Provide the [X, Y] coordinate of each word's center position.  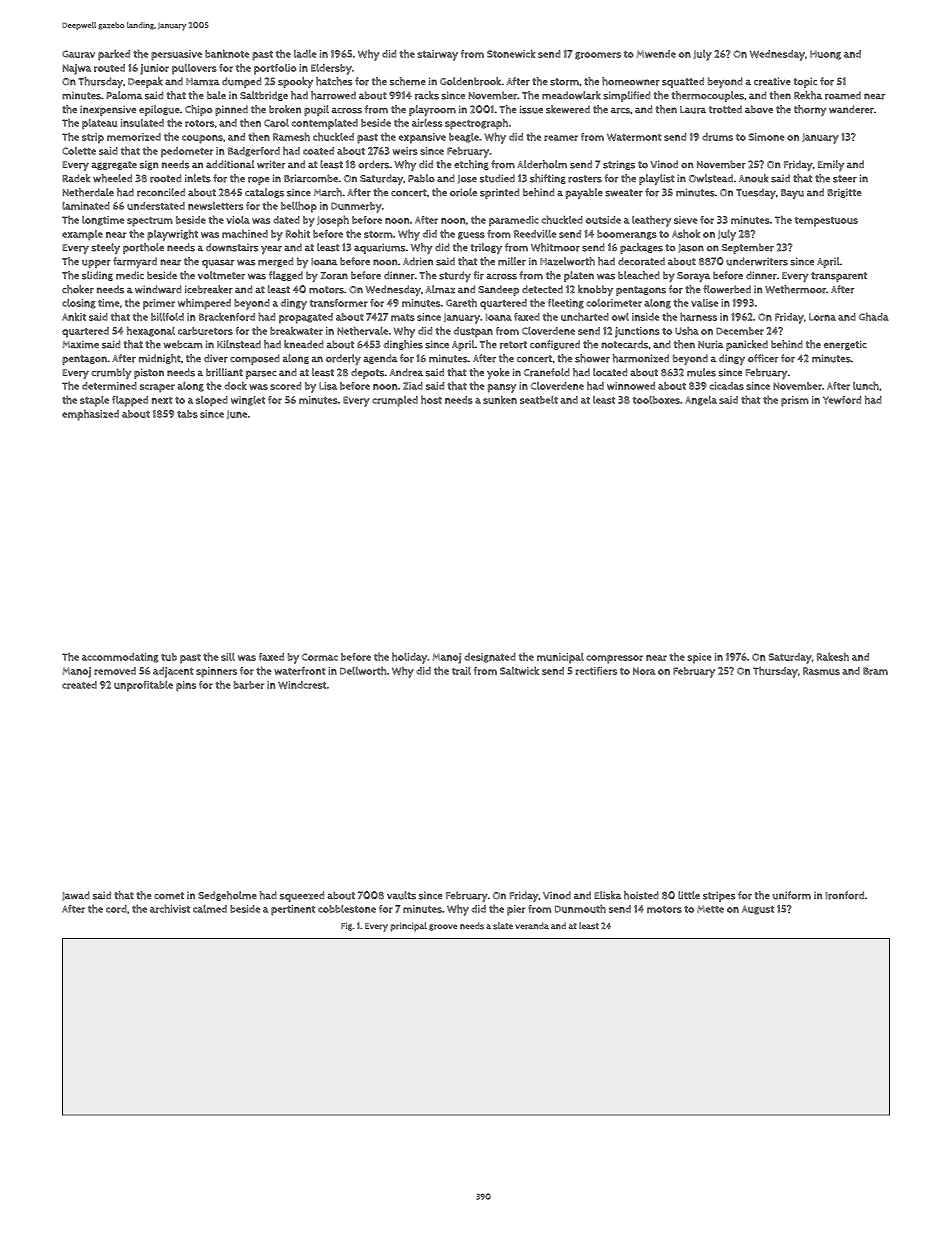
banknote [227, 53]
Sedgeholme [227, 896]
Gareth [461, 302]
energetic [845, 345]
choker [78, 289]
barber [249, 685]
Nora [644, 671]
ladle [305, 54]
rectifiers [596, 671]
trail [461, 671]
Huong [825, 55]
